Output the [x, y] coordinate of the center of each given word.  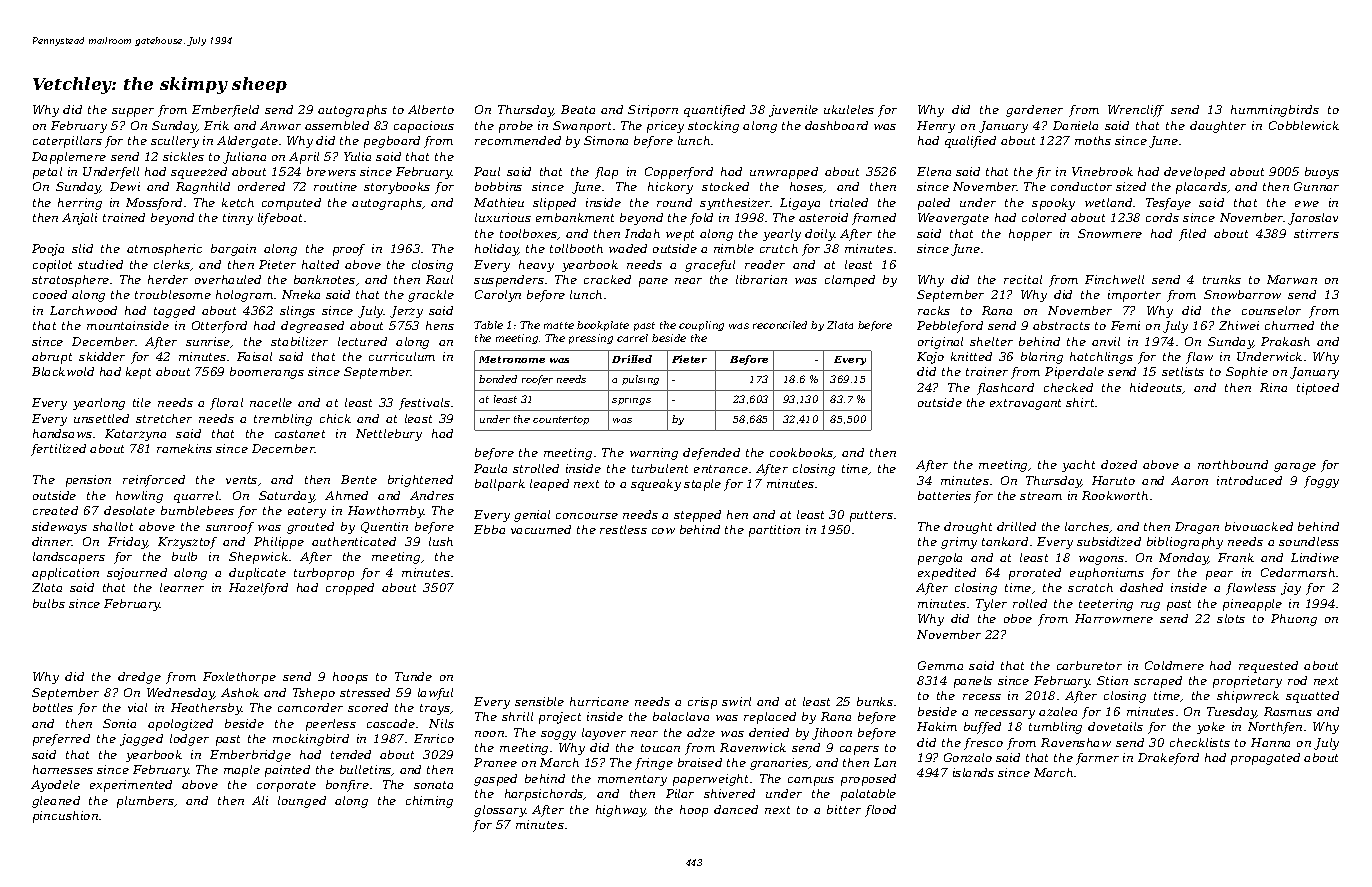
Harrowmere [1114, 618]
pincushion [65, 817]
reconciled [780, 325]
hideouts [1156, 387]
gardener [1034, 111]
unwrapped [784, 173]
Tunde [413, 676]
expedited [947, 574]
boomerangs [267, 373]
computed [291, 204]
